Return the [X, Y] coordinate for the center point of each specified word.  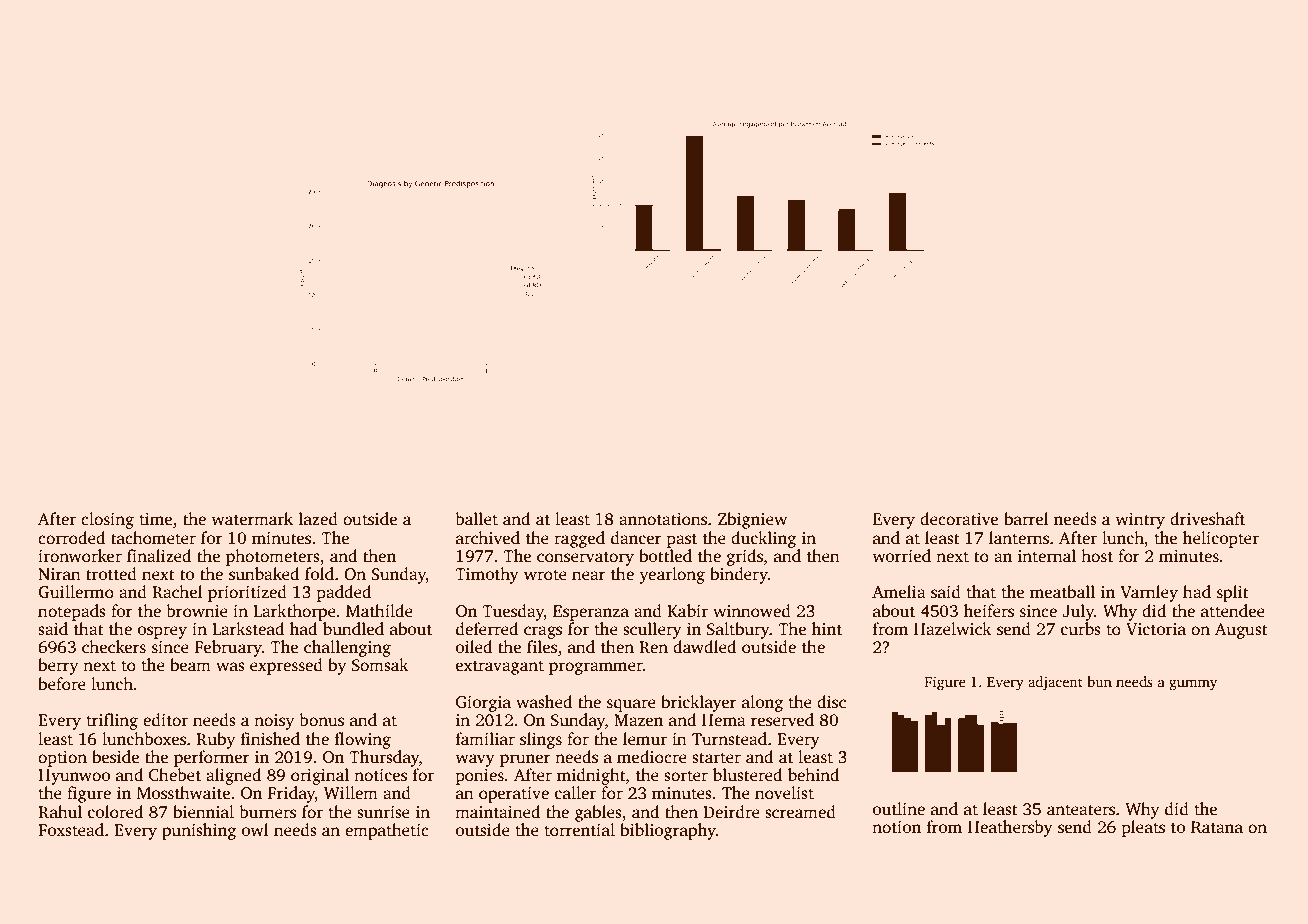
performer [212, 758]
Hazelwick [953, 629]
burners [267, 812]
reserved [782, 720]
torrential [579, 830]
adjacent [1055, 683]
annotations [663, 519]
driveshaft [1207, 519]
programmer [596, 668]
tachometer [153, 538]
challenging [347, 648]
